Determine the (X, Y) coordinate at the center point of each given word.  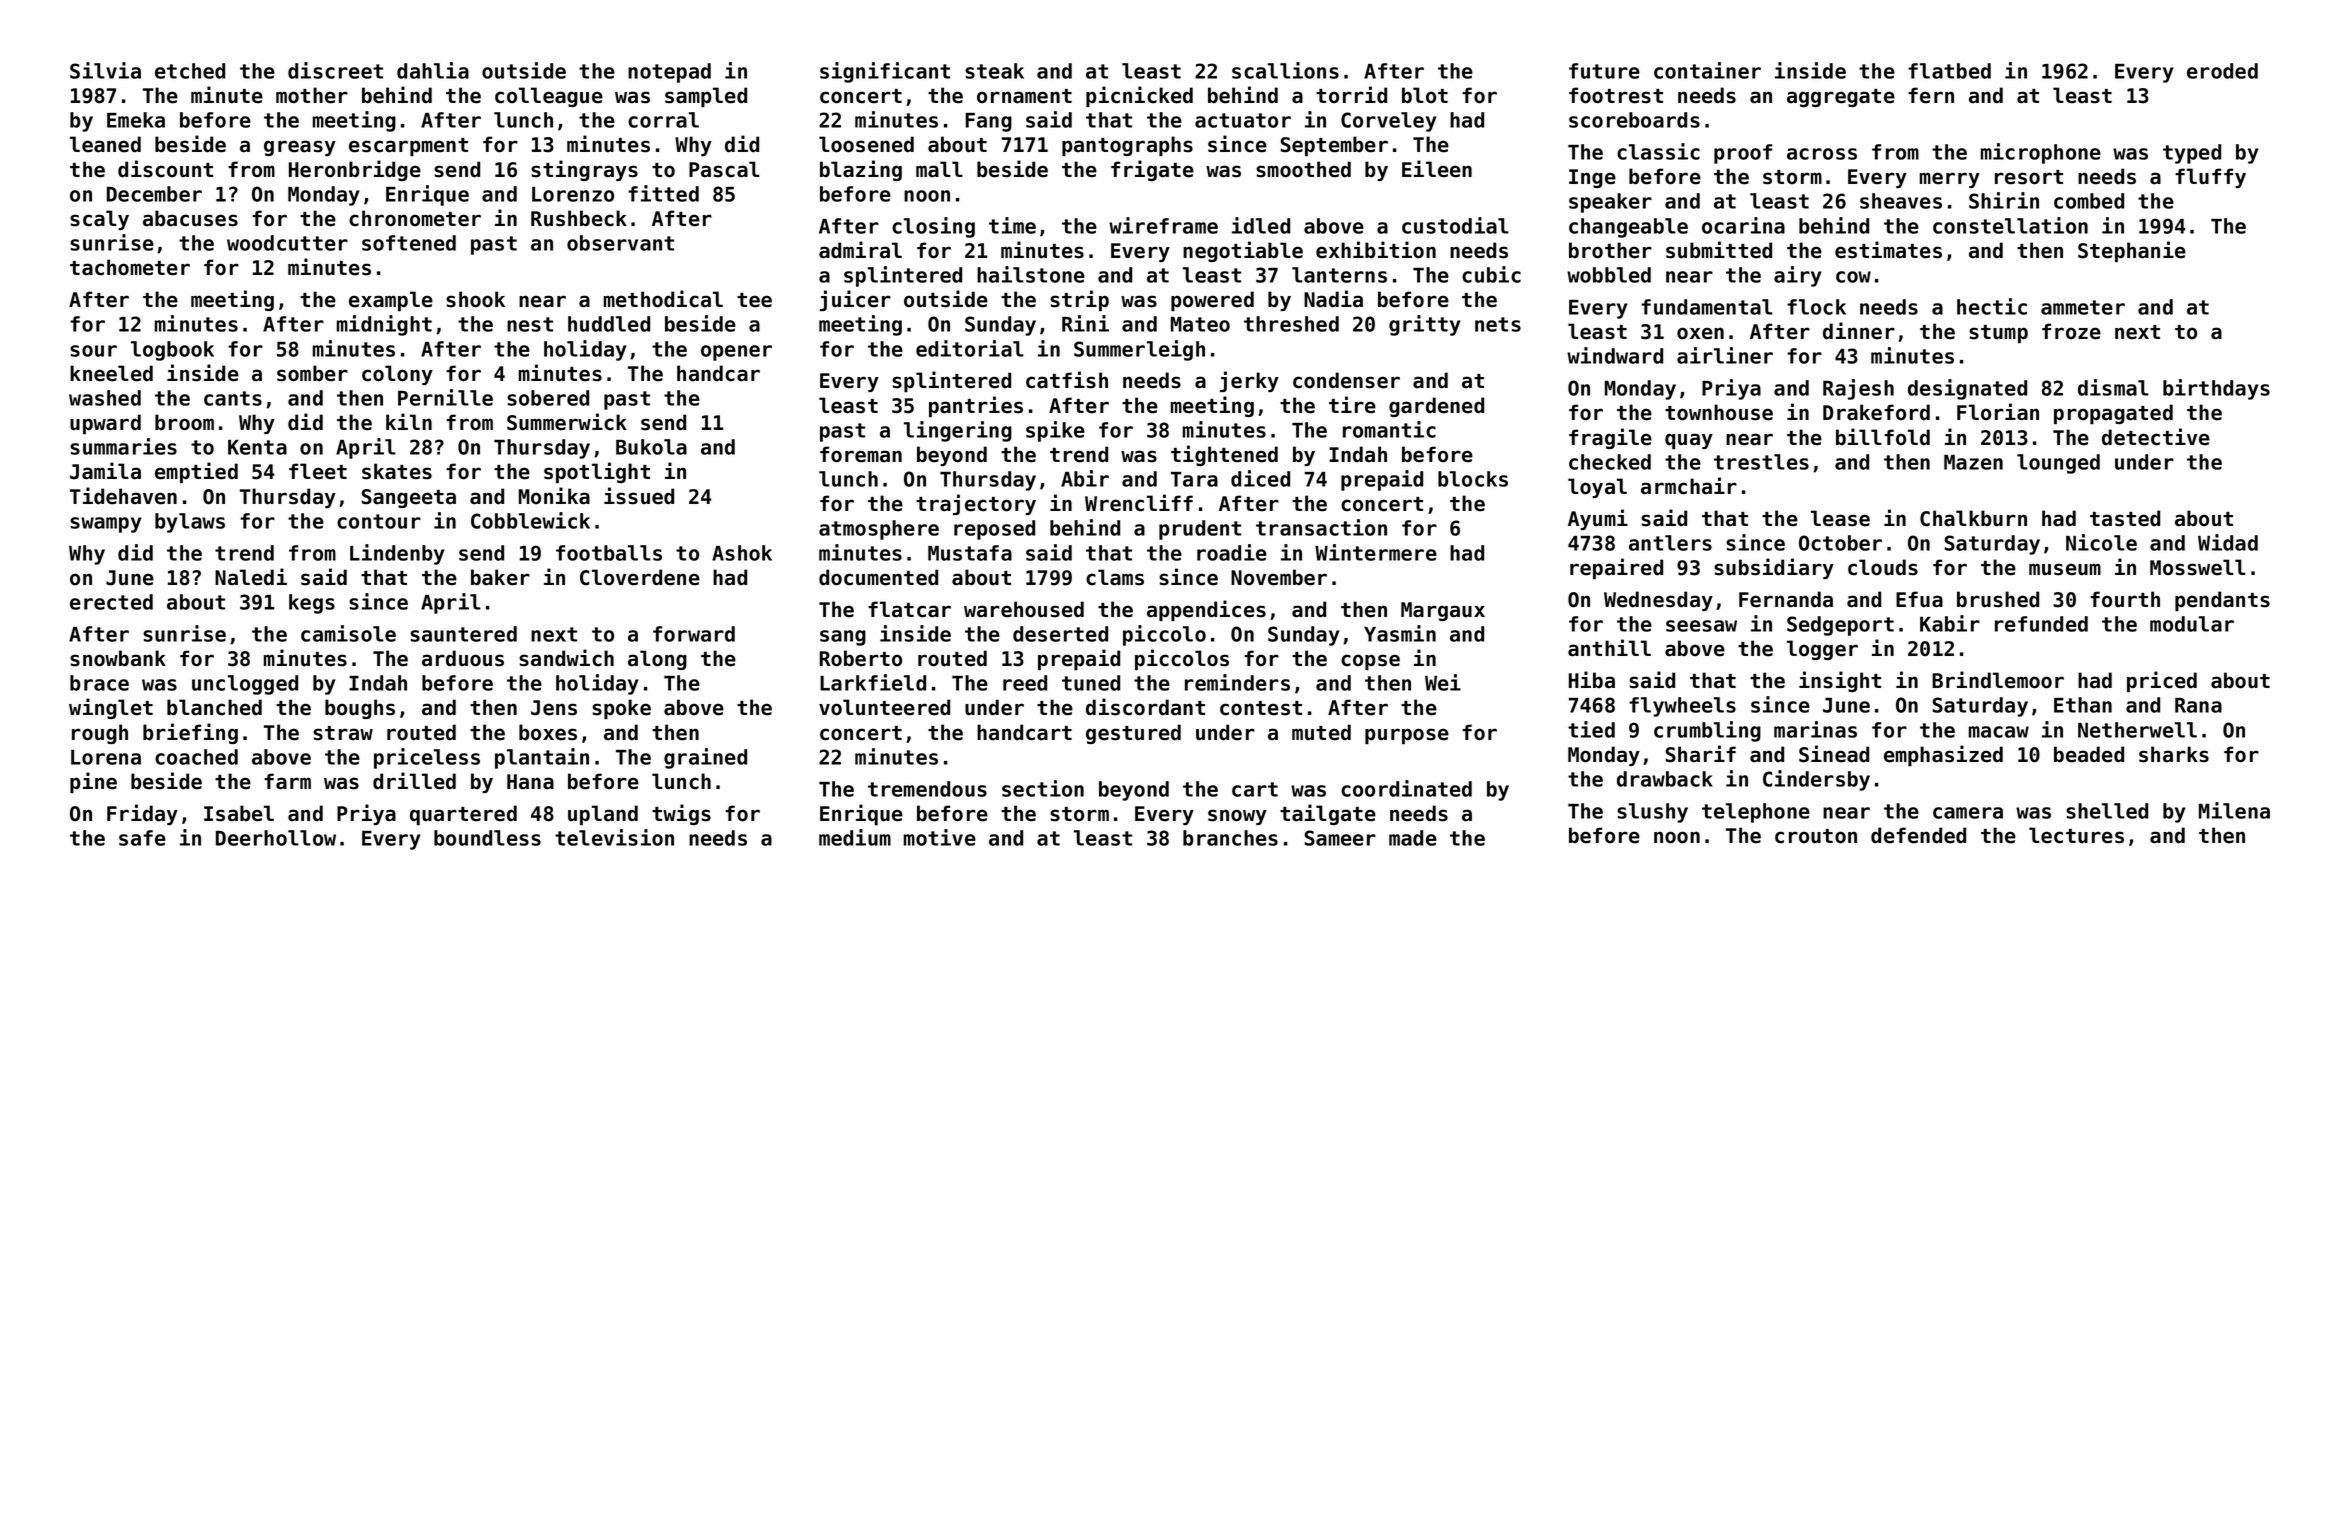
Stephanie (2132, 251)
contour (379, 521)
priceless (427, 758)
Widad (2228, 542)
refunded (2041, 624)
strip (1079, 300)
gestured (1133, 734)
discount (165, 169)
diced (1260, 478)
